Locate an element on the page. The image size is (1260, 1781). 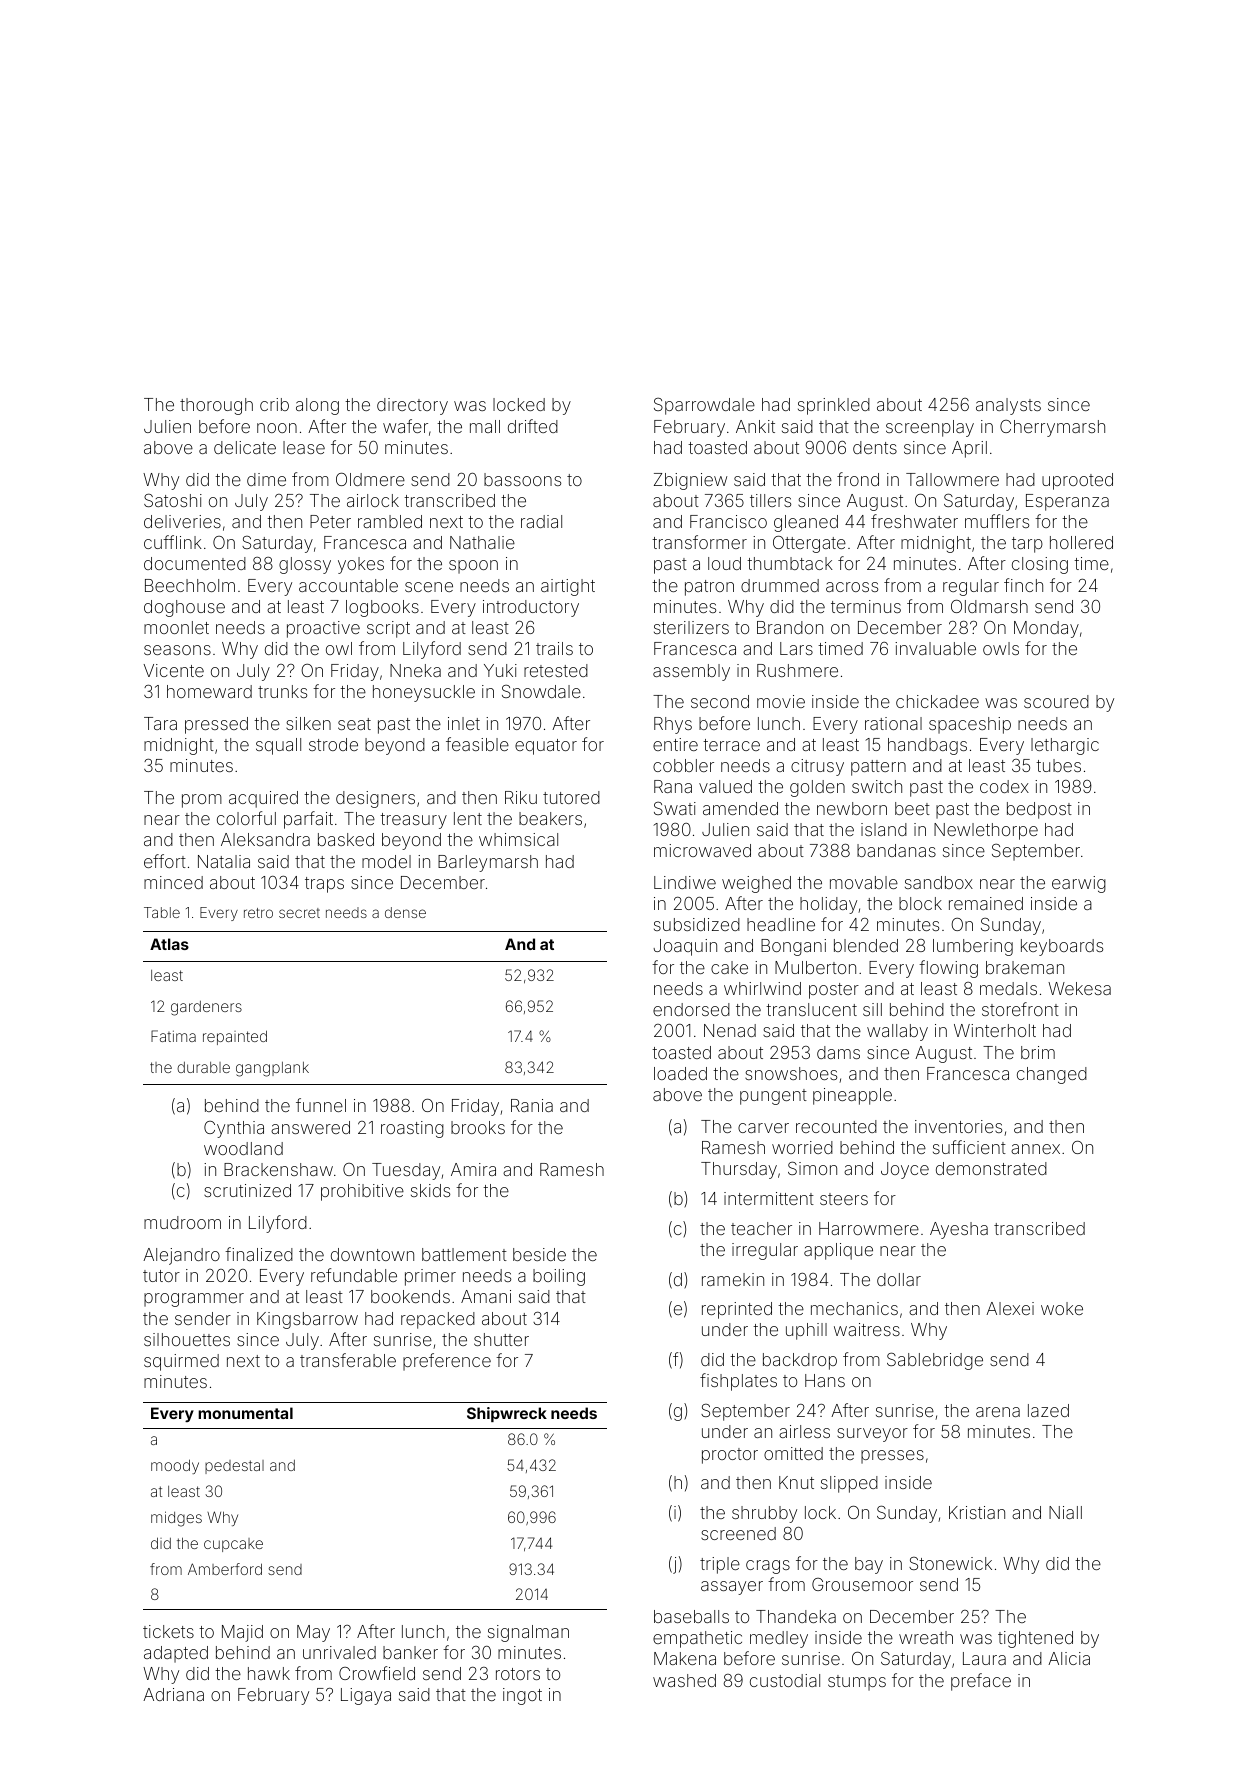
Yuki is located at coordinates (500, 670).
